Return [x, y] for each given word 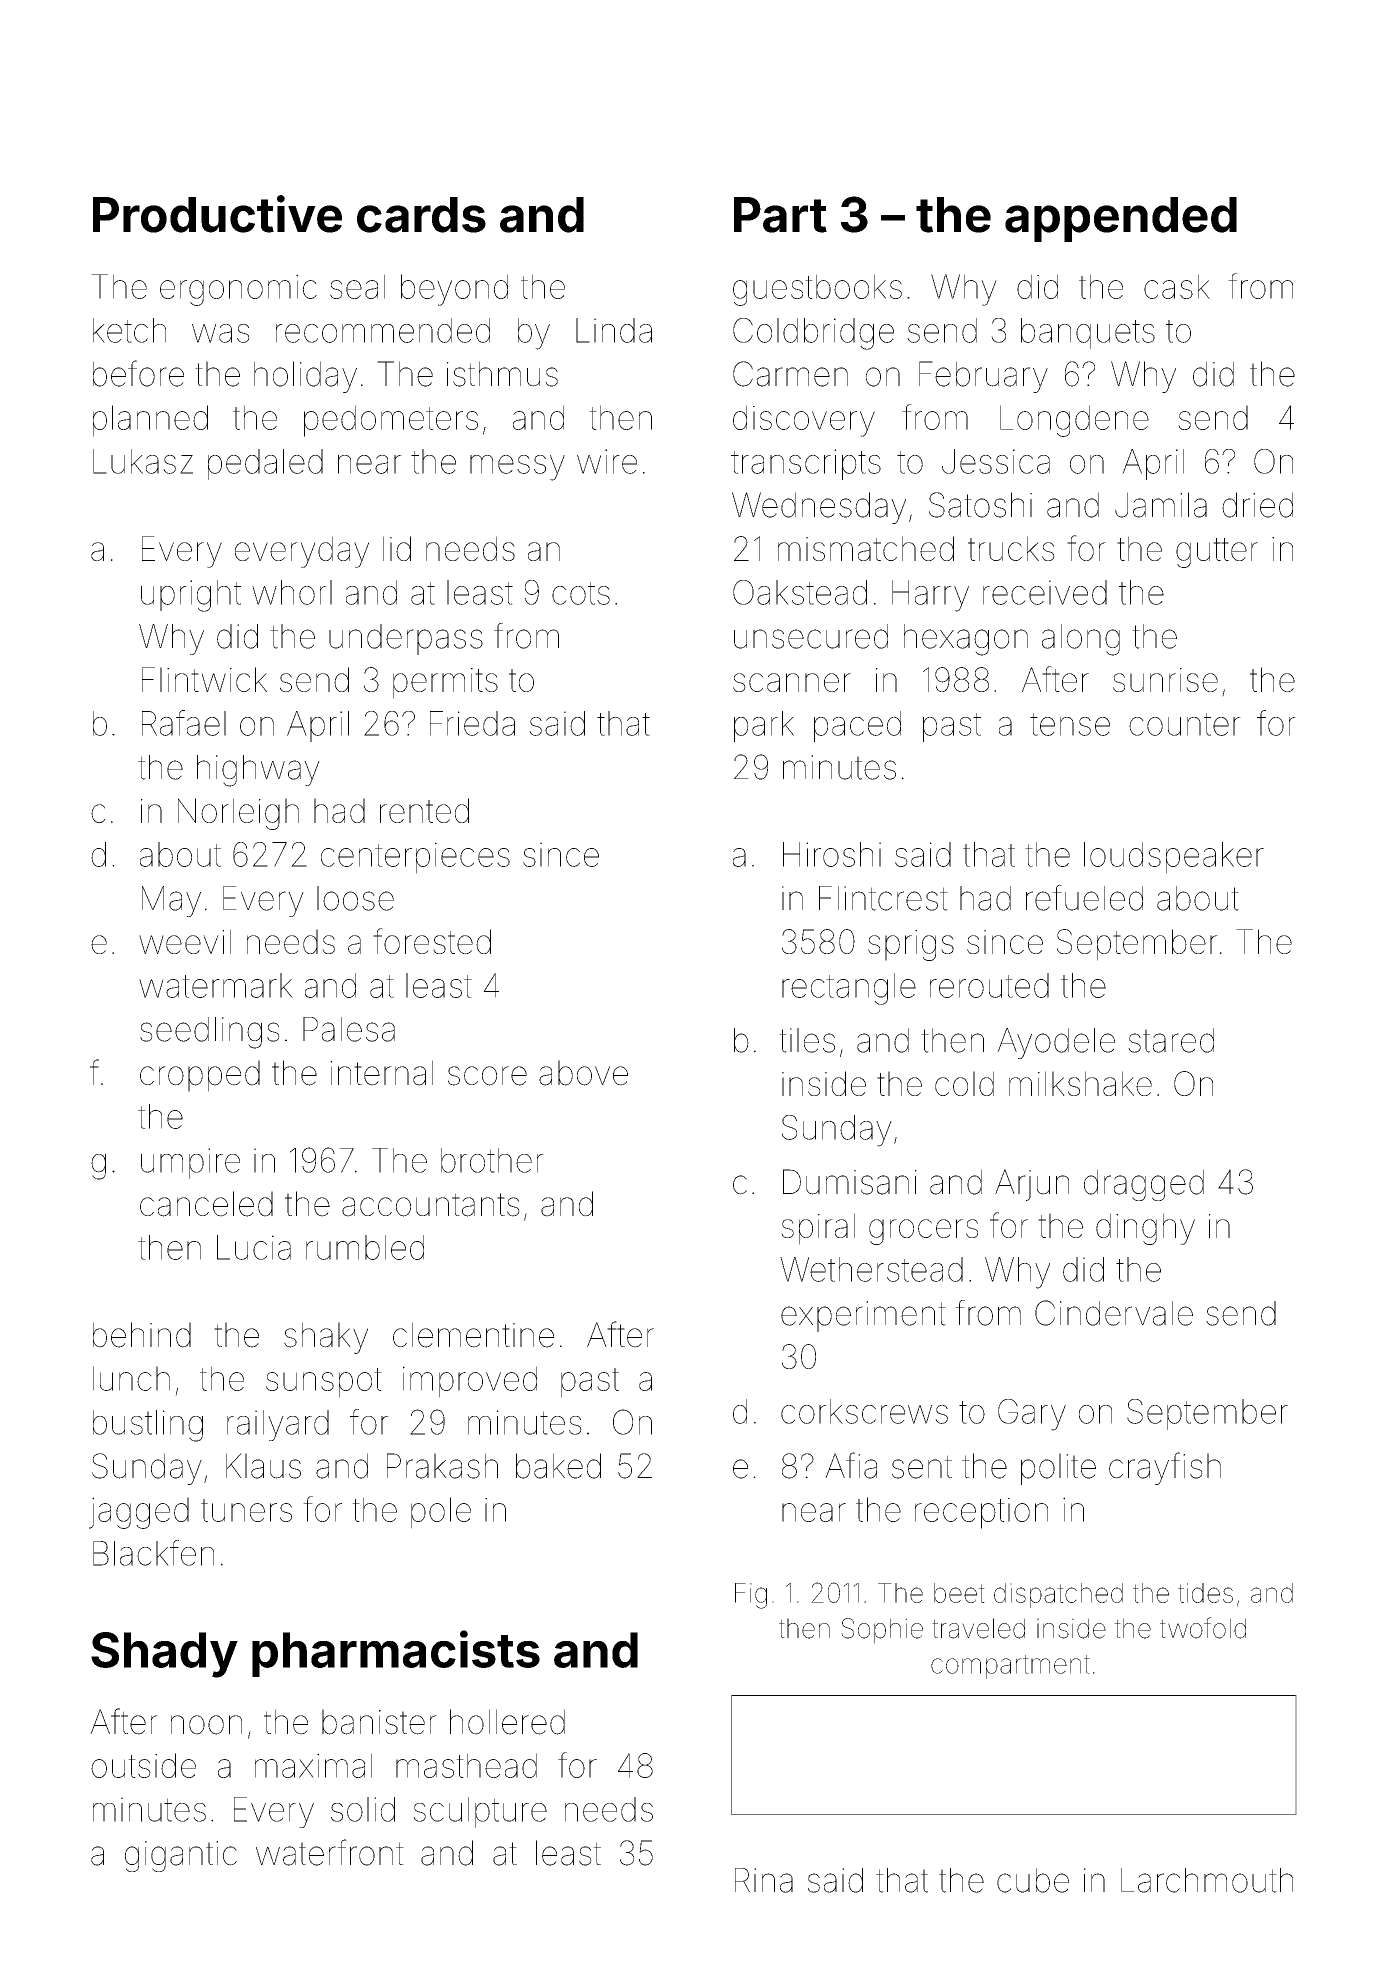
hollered [507, 1722]
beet [959, 1593]
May [171, 901]
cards [421, 215]
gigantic [181, 1856]
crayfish [1165, 1468]
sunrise [1165, 680]
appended [1121, 219]
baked [558, 1466]
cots [581, 593]
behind [142, 1335]
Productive [217, 214]
